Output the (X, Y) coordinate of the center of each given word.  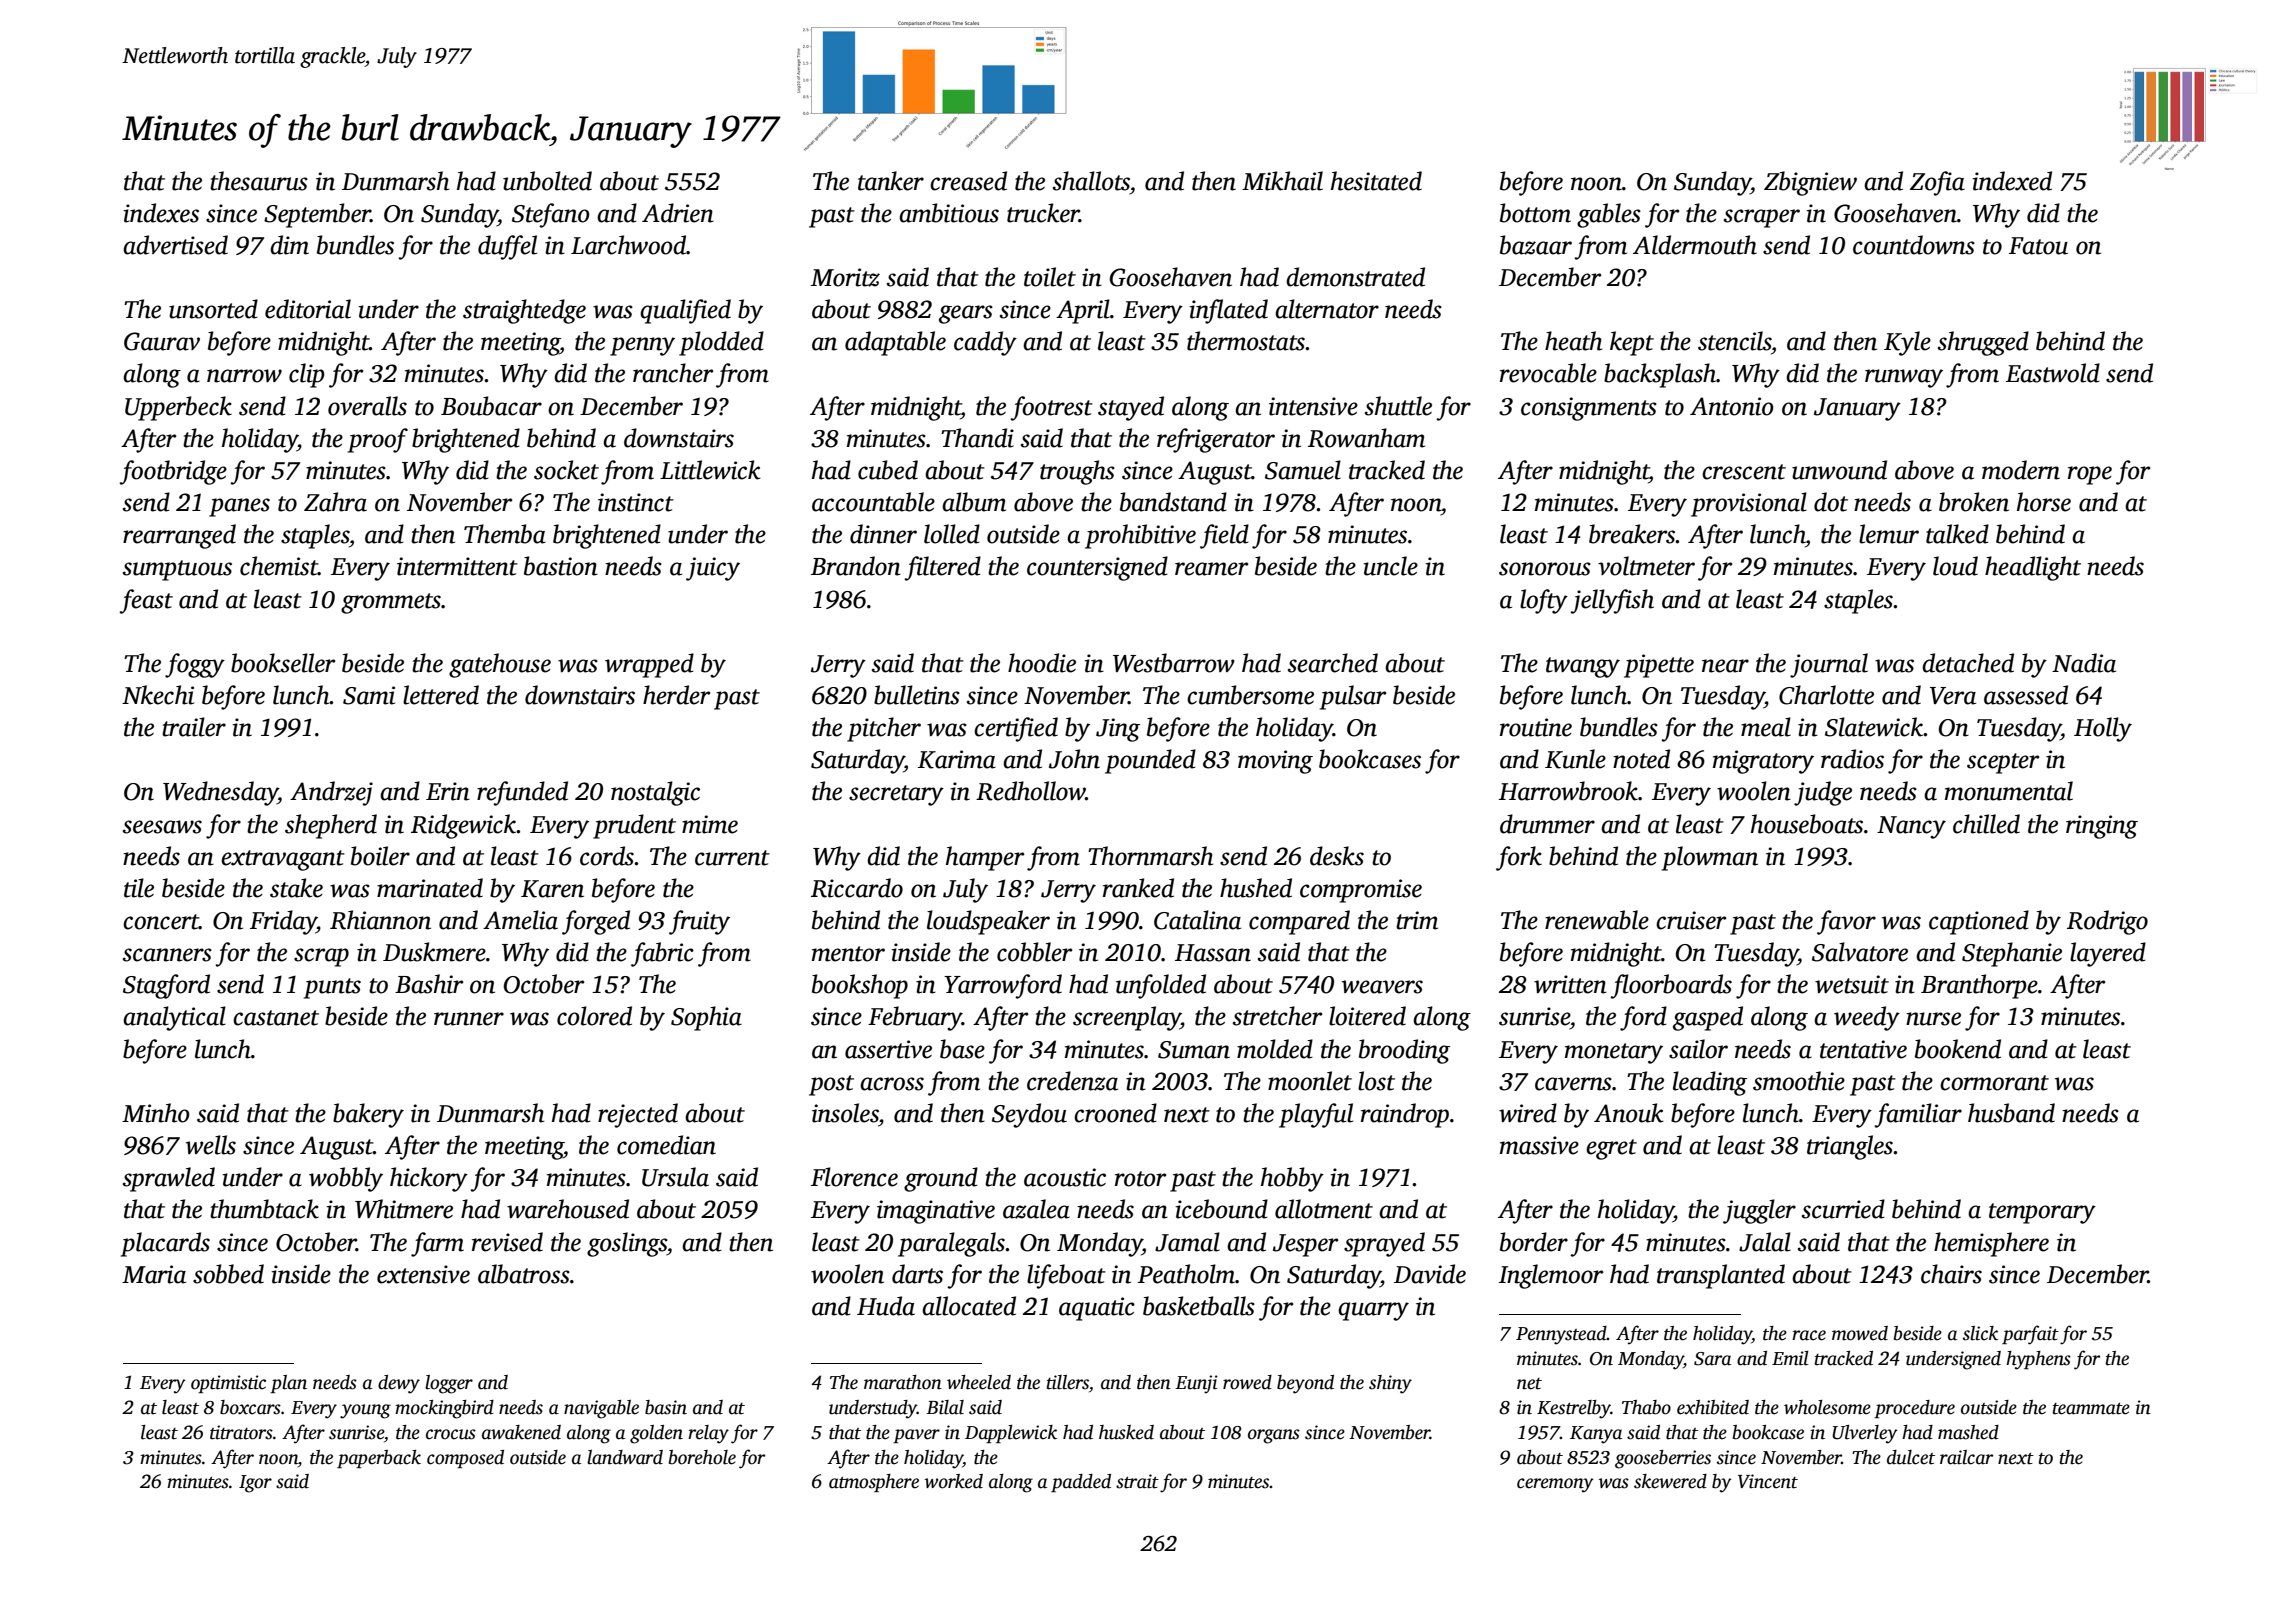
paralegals (951, 1244)
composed (465, 1459)
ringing (2102, 827)
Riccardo (857, 888)
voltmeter (1646, 566)
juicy (713, 569)
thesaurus (259, 181)
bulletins (917, 695)
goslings (627, 1244)
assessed (2026, 695)
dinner (883, 534)
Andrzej (331, 793)
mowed (1860, 1333)
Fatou (2038, 246)
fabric (662, 954)
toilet (1050, 277)
